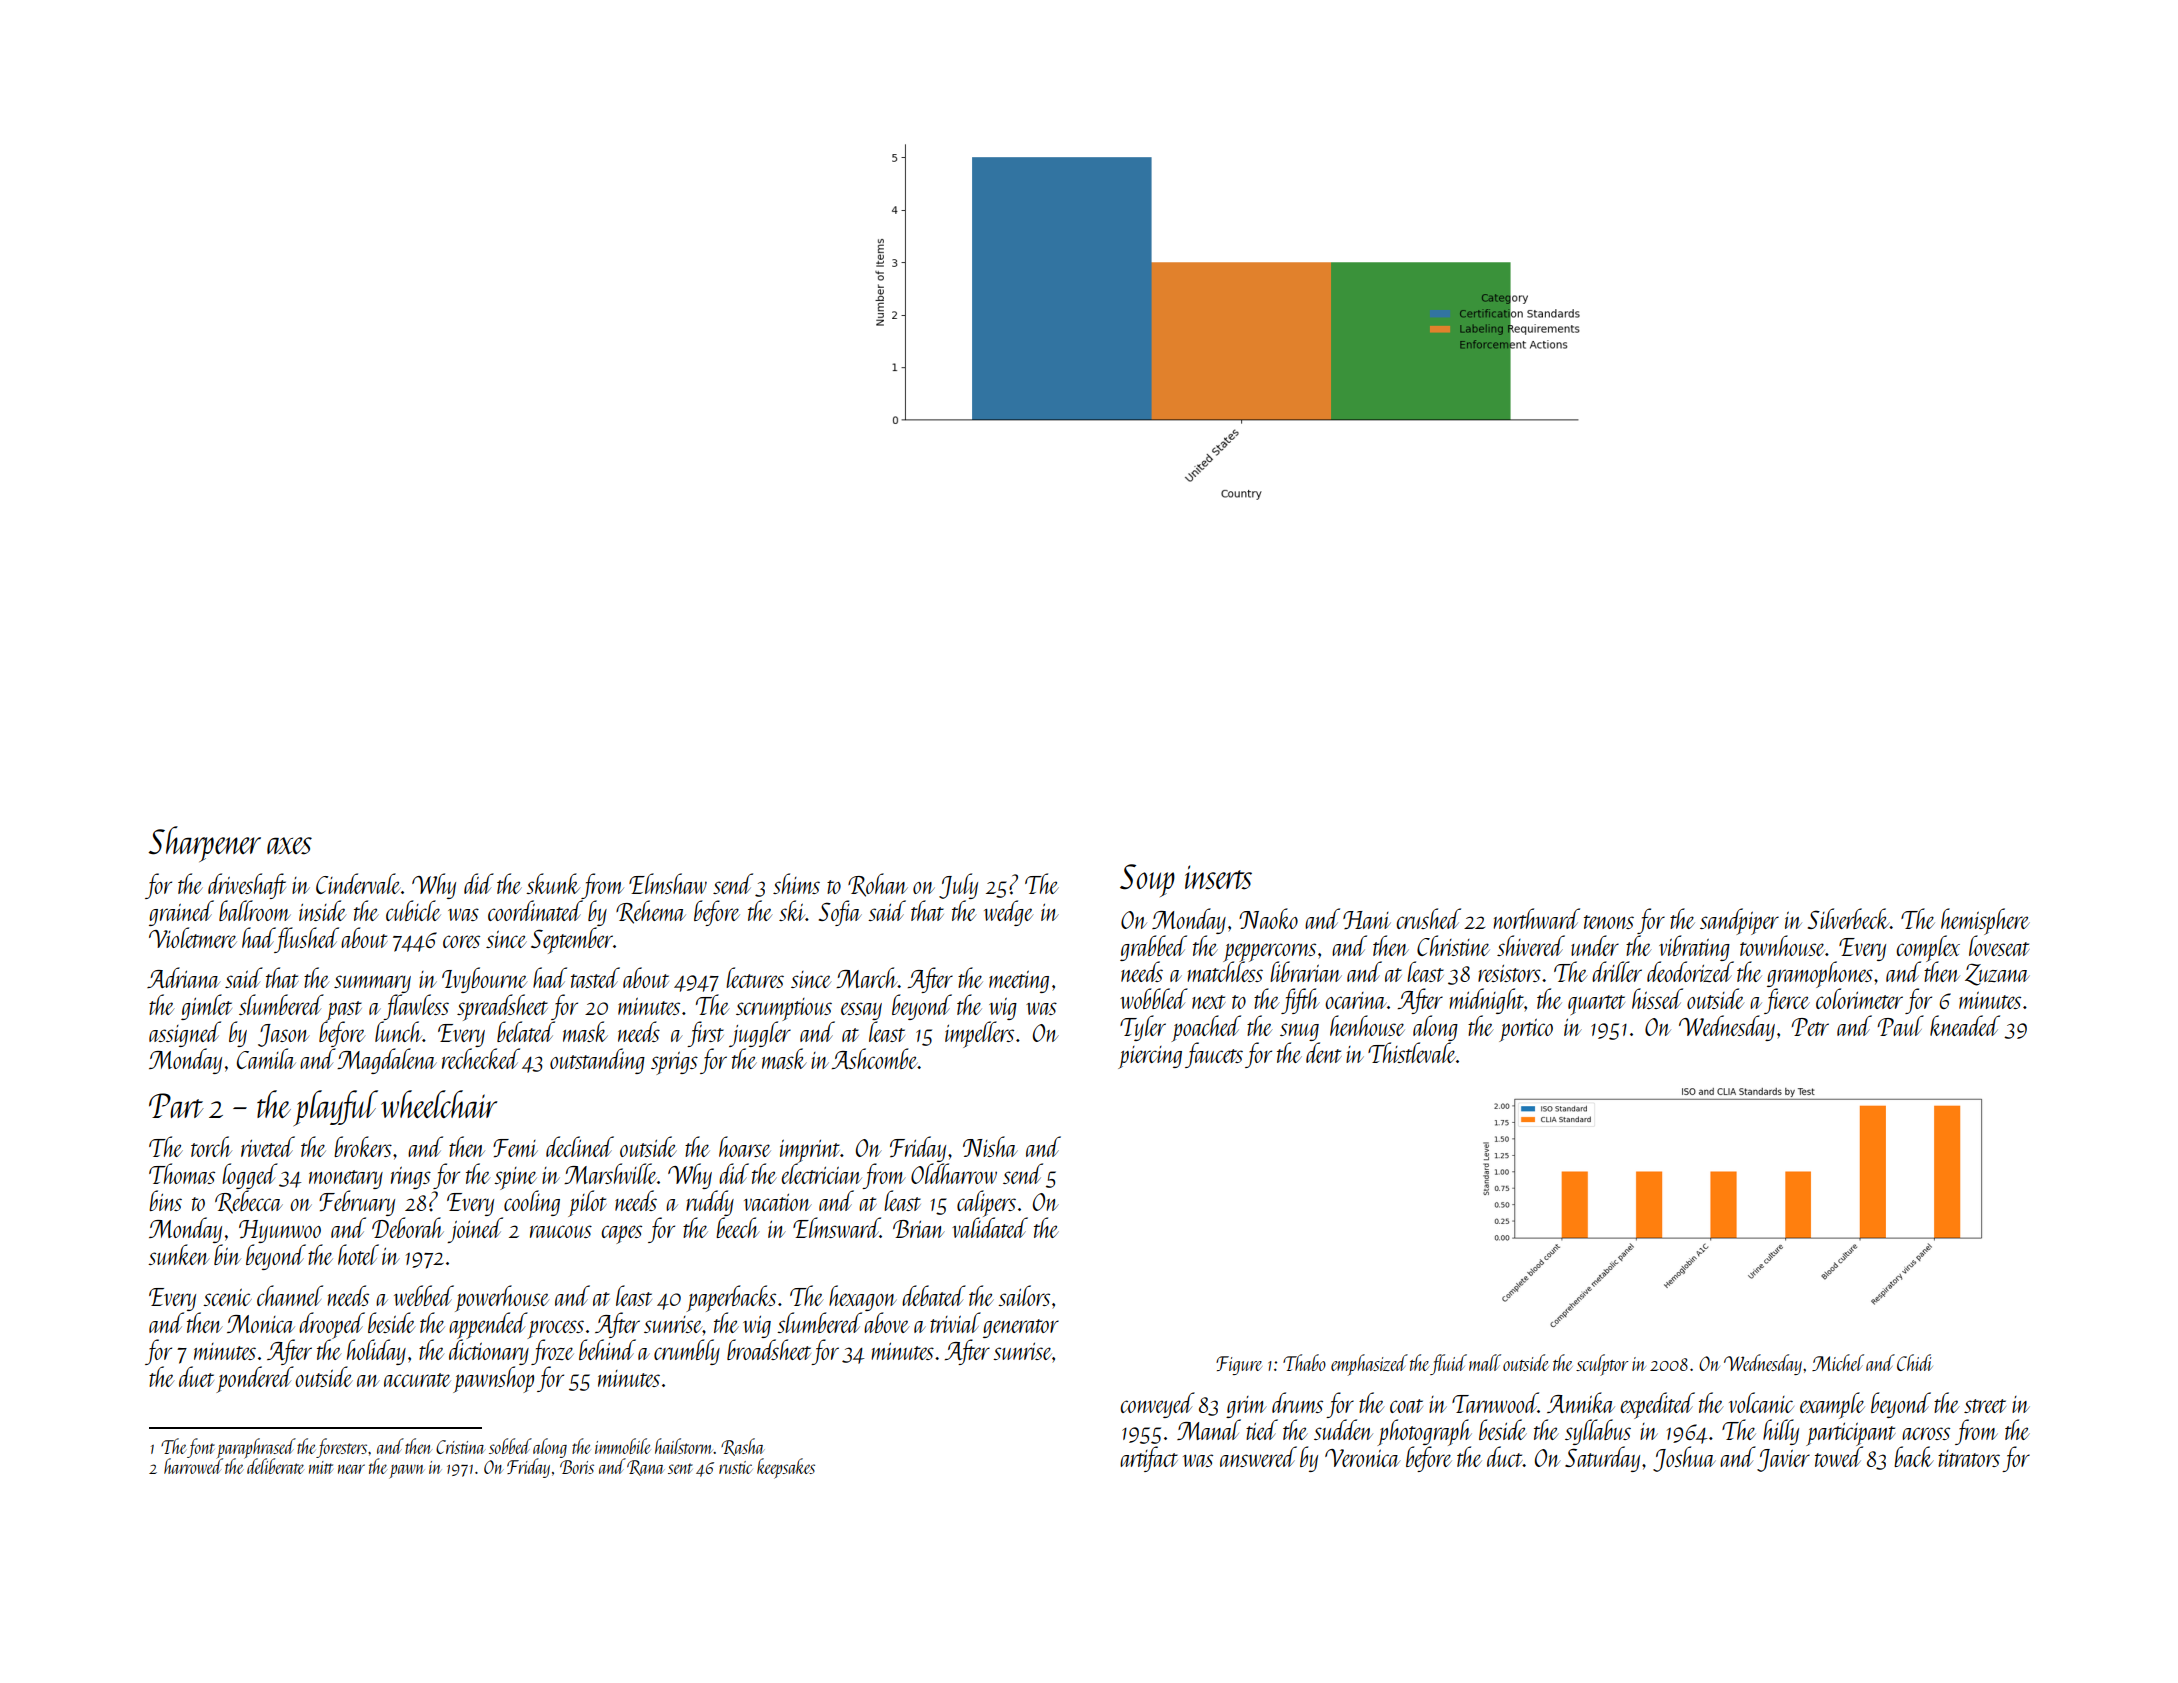  Describe the element at coordinates (481, 1058) in the screenshot. I see `rechecked` at that location.
